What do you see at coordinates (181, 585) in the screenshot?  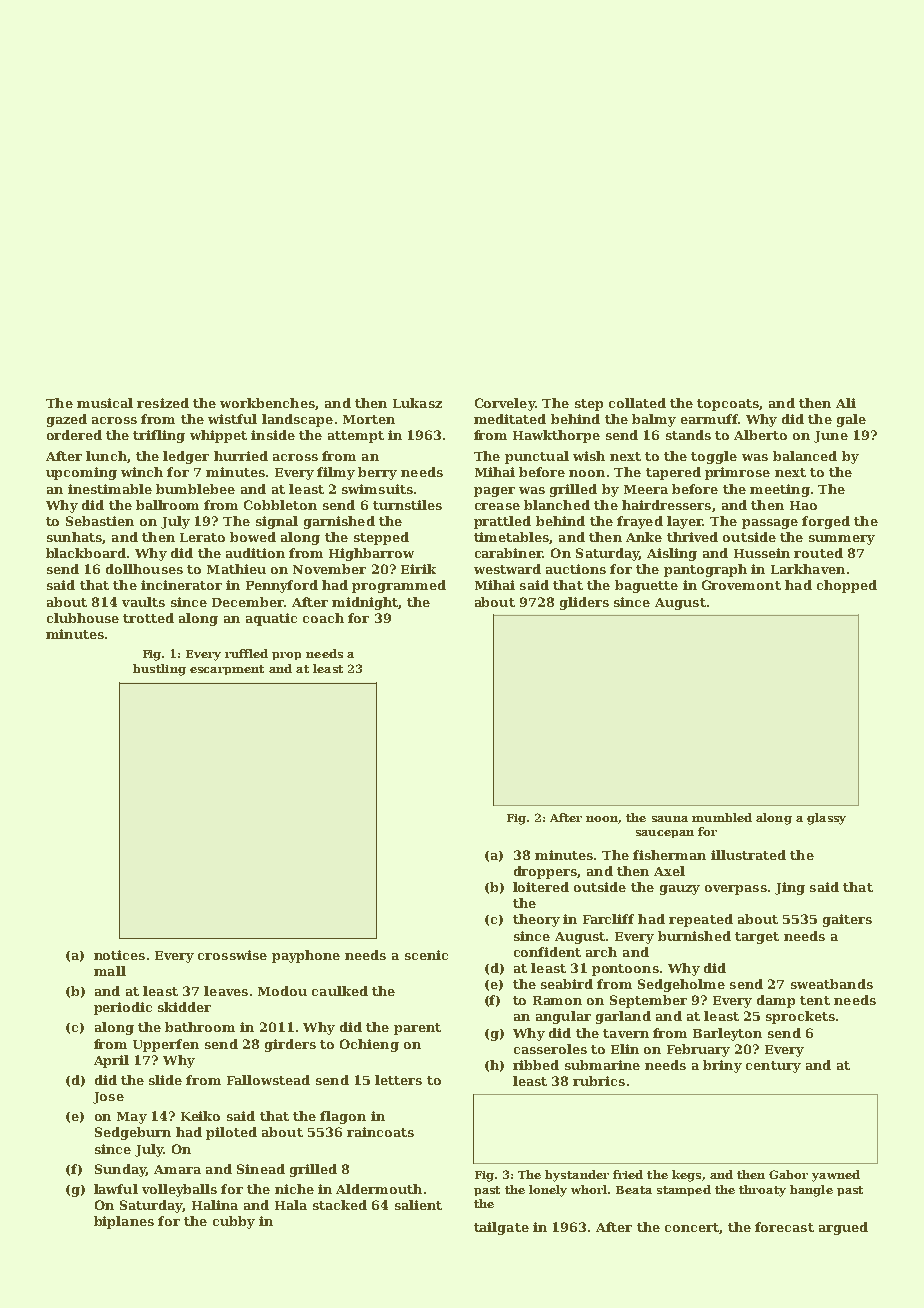 I see `incinerator` at bounding box center [181, 585].
